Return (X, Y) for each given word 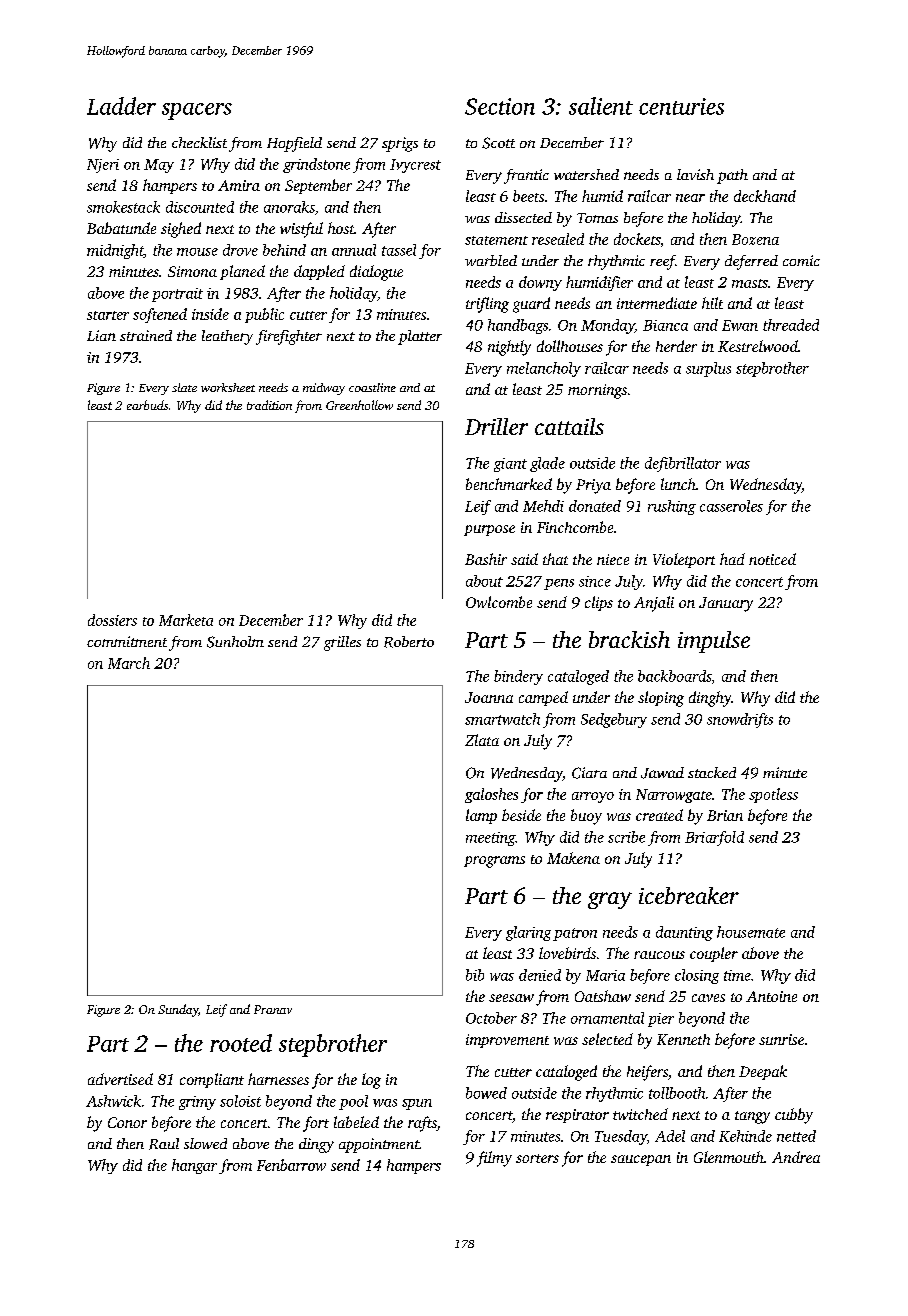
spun (417, 1104)
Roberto (409, 642)
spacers (197, 111)
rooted (241, 1043)
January (726, 604)
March (129, 663)
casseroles (731, 506)
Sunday (178, 1010)
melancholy (544, 369)
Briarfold (714, 838)
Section (500, 106)
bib (475, 975)
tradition (269, 405)
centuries (681, 106)
